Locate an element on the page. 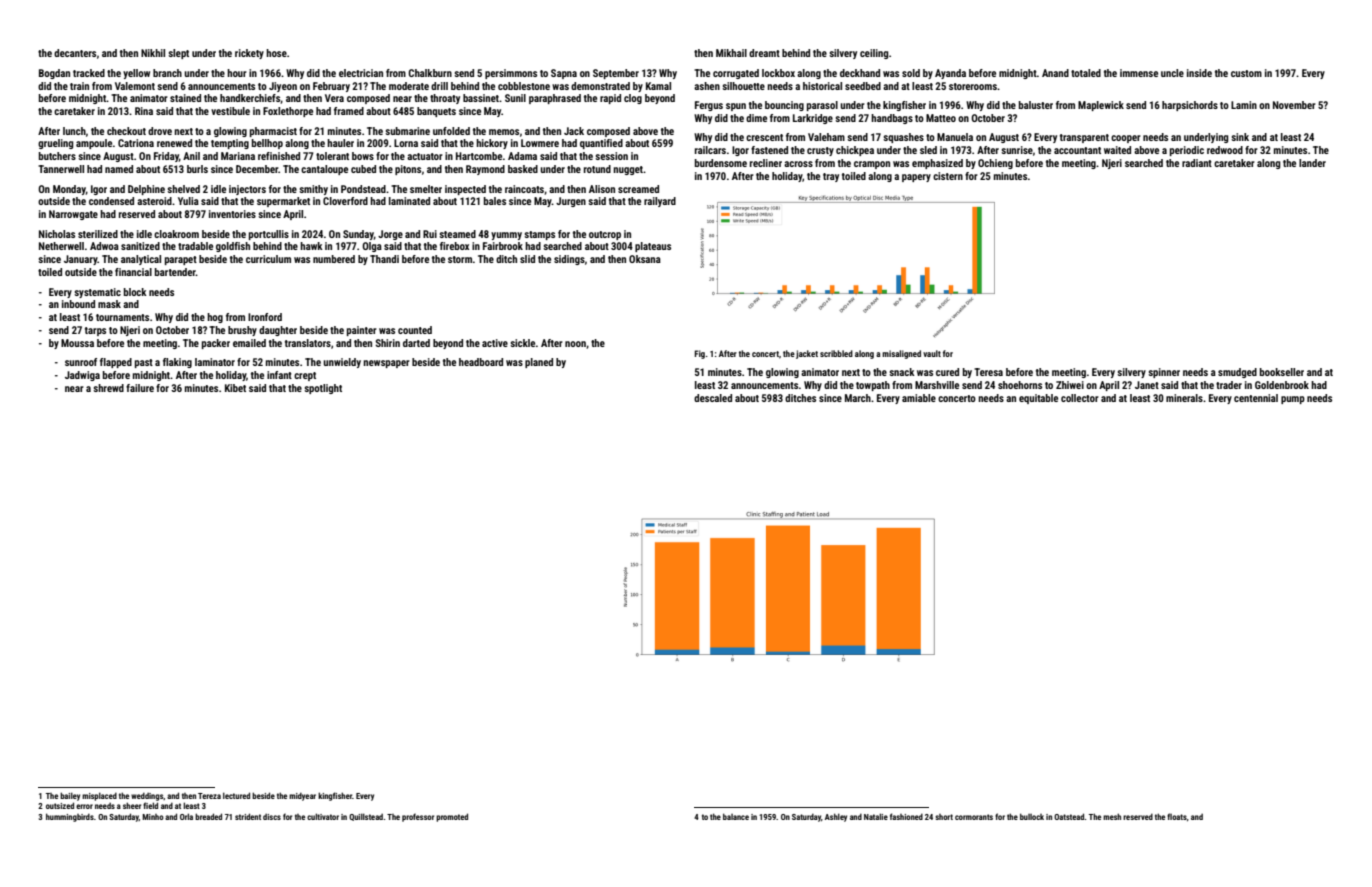  bookseller is located at coordinates (1282, 372).
